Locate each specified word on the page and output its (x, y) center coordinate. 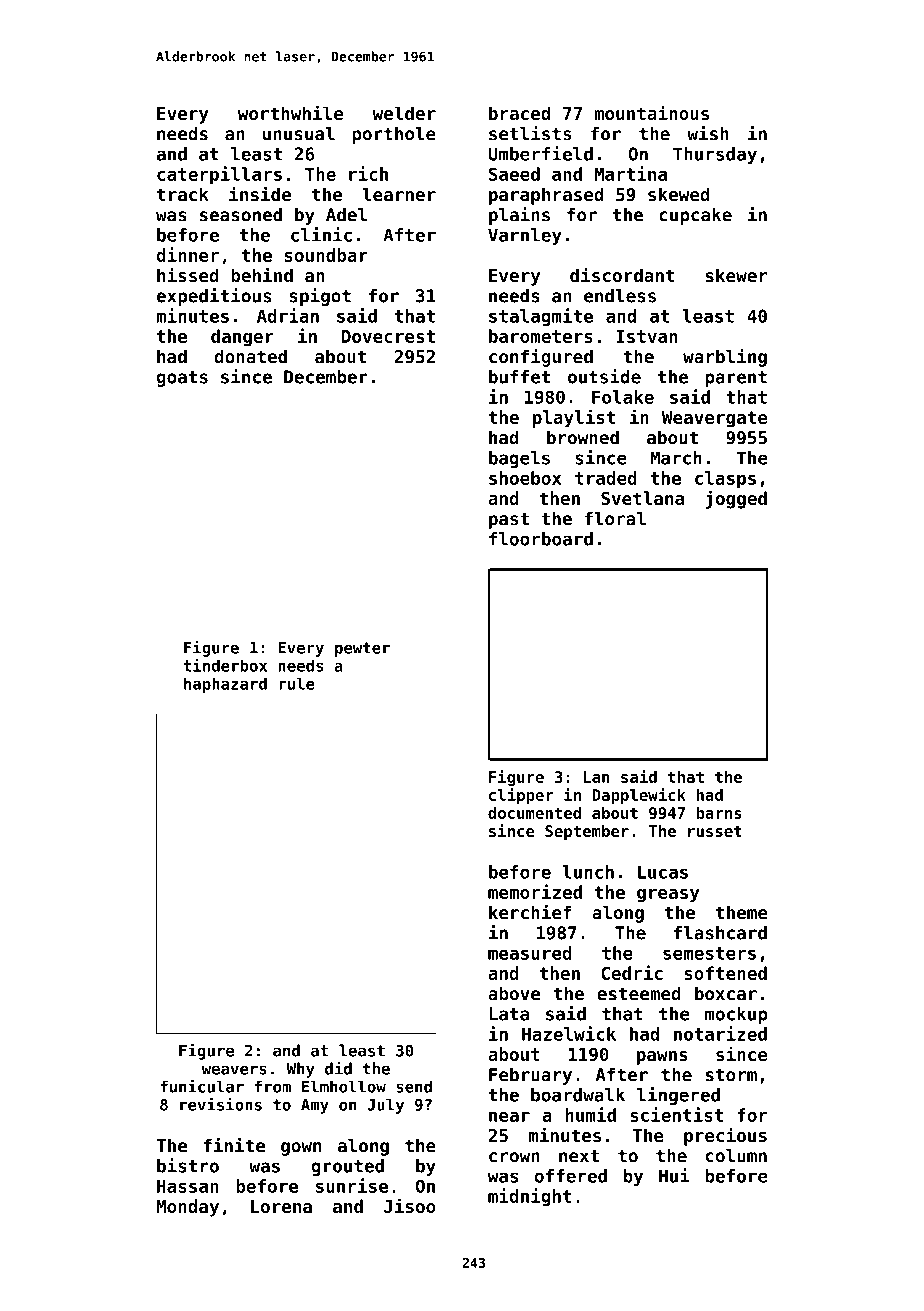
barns (719, 813)
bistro (188, 1165)
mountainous (651, 112)
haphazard (225, 685)
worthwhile (290, 112)
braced (519, 113)
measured (530, 953)
